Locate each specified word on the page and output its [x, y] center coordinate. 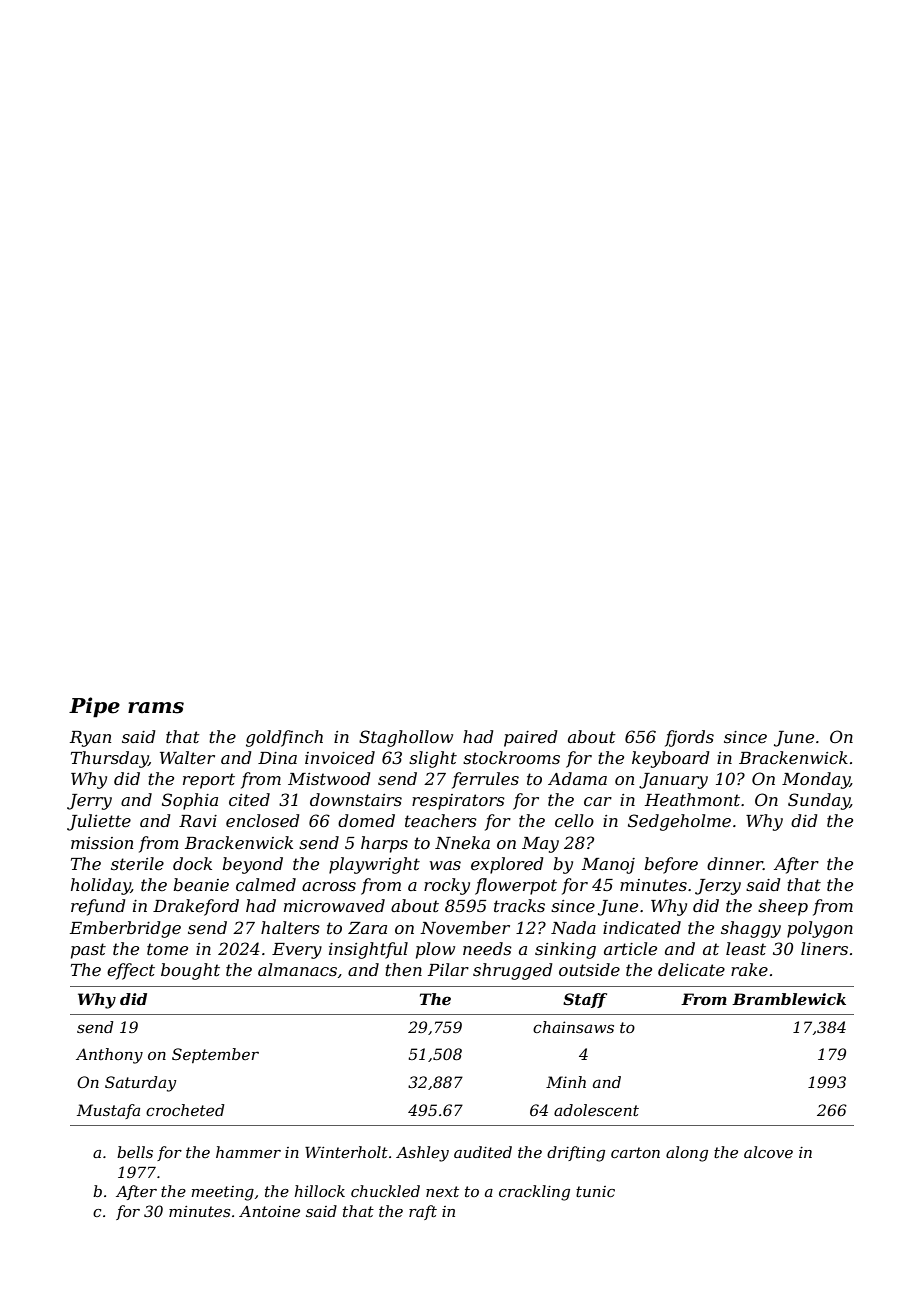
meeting [222, 1193]
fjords [689, 738]
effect [131, 971]
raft [423, 1212]
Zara [367, 928]
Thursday [109, 759]
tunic [595, 1191]
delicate [691, 969]
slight [433, 759]
